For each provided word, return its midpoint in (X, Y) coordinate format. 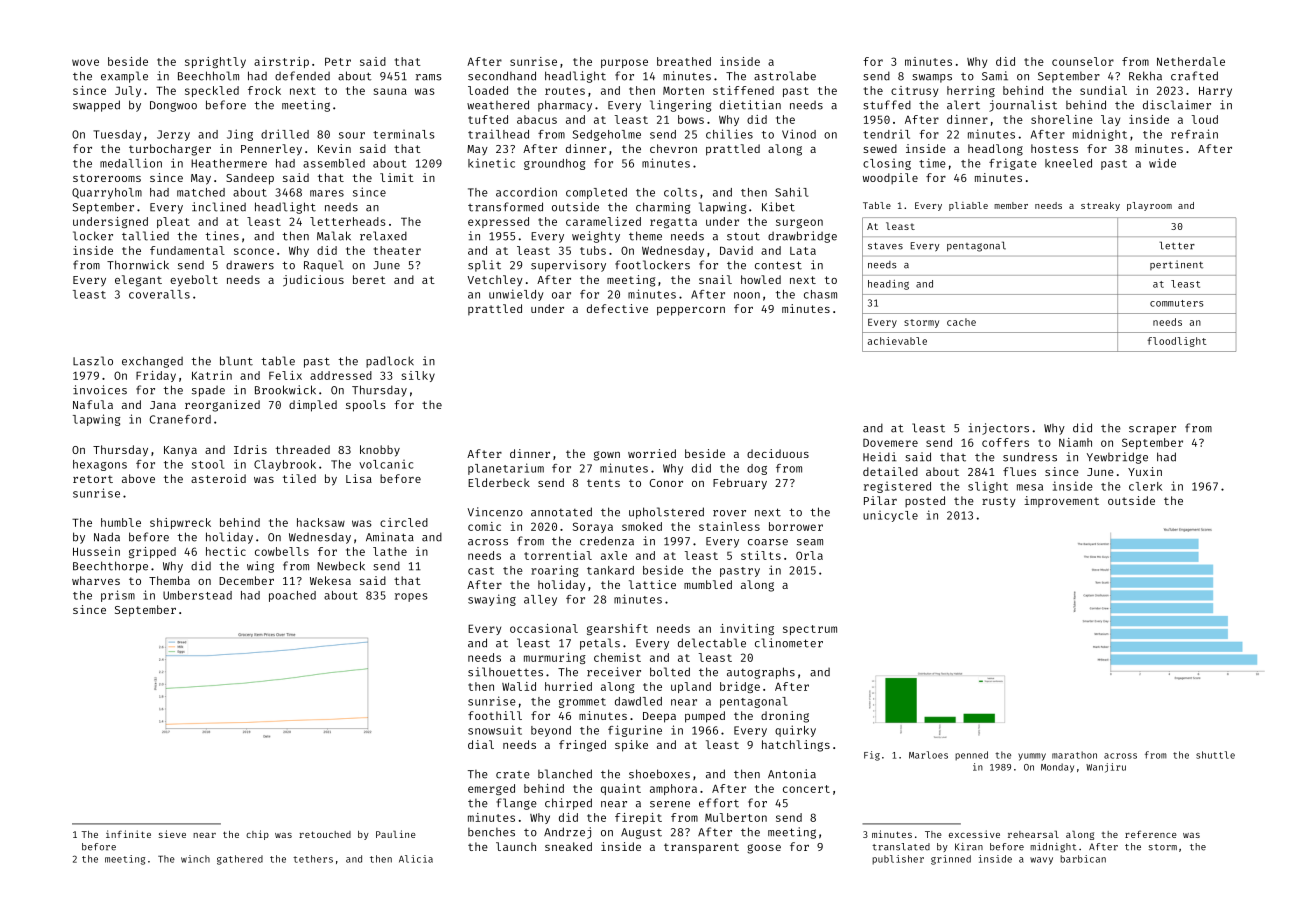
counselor (1083, 61)
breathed (684, 61)
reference (1150, 834)
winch (195, 859)
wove (85, 62)
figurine (635, 731)
